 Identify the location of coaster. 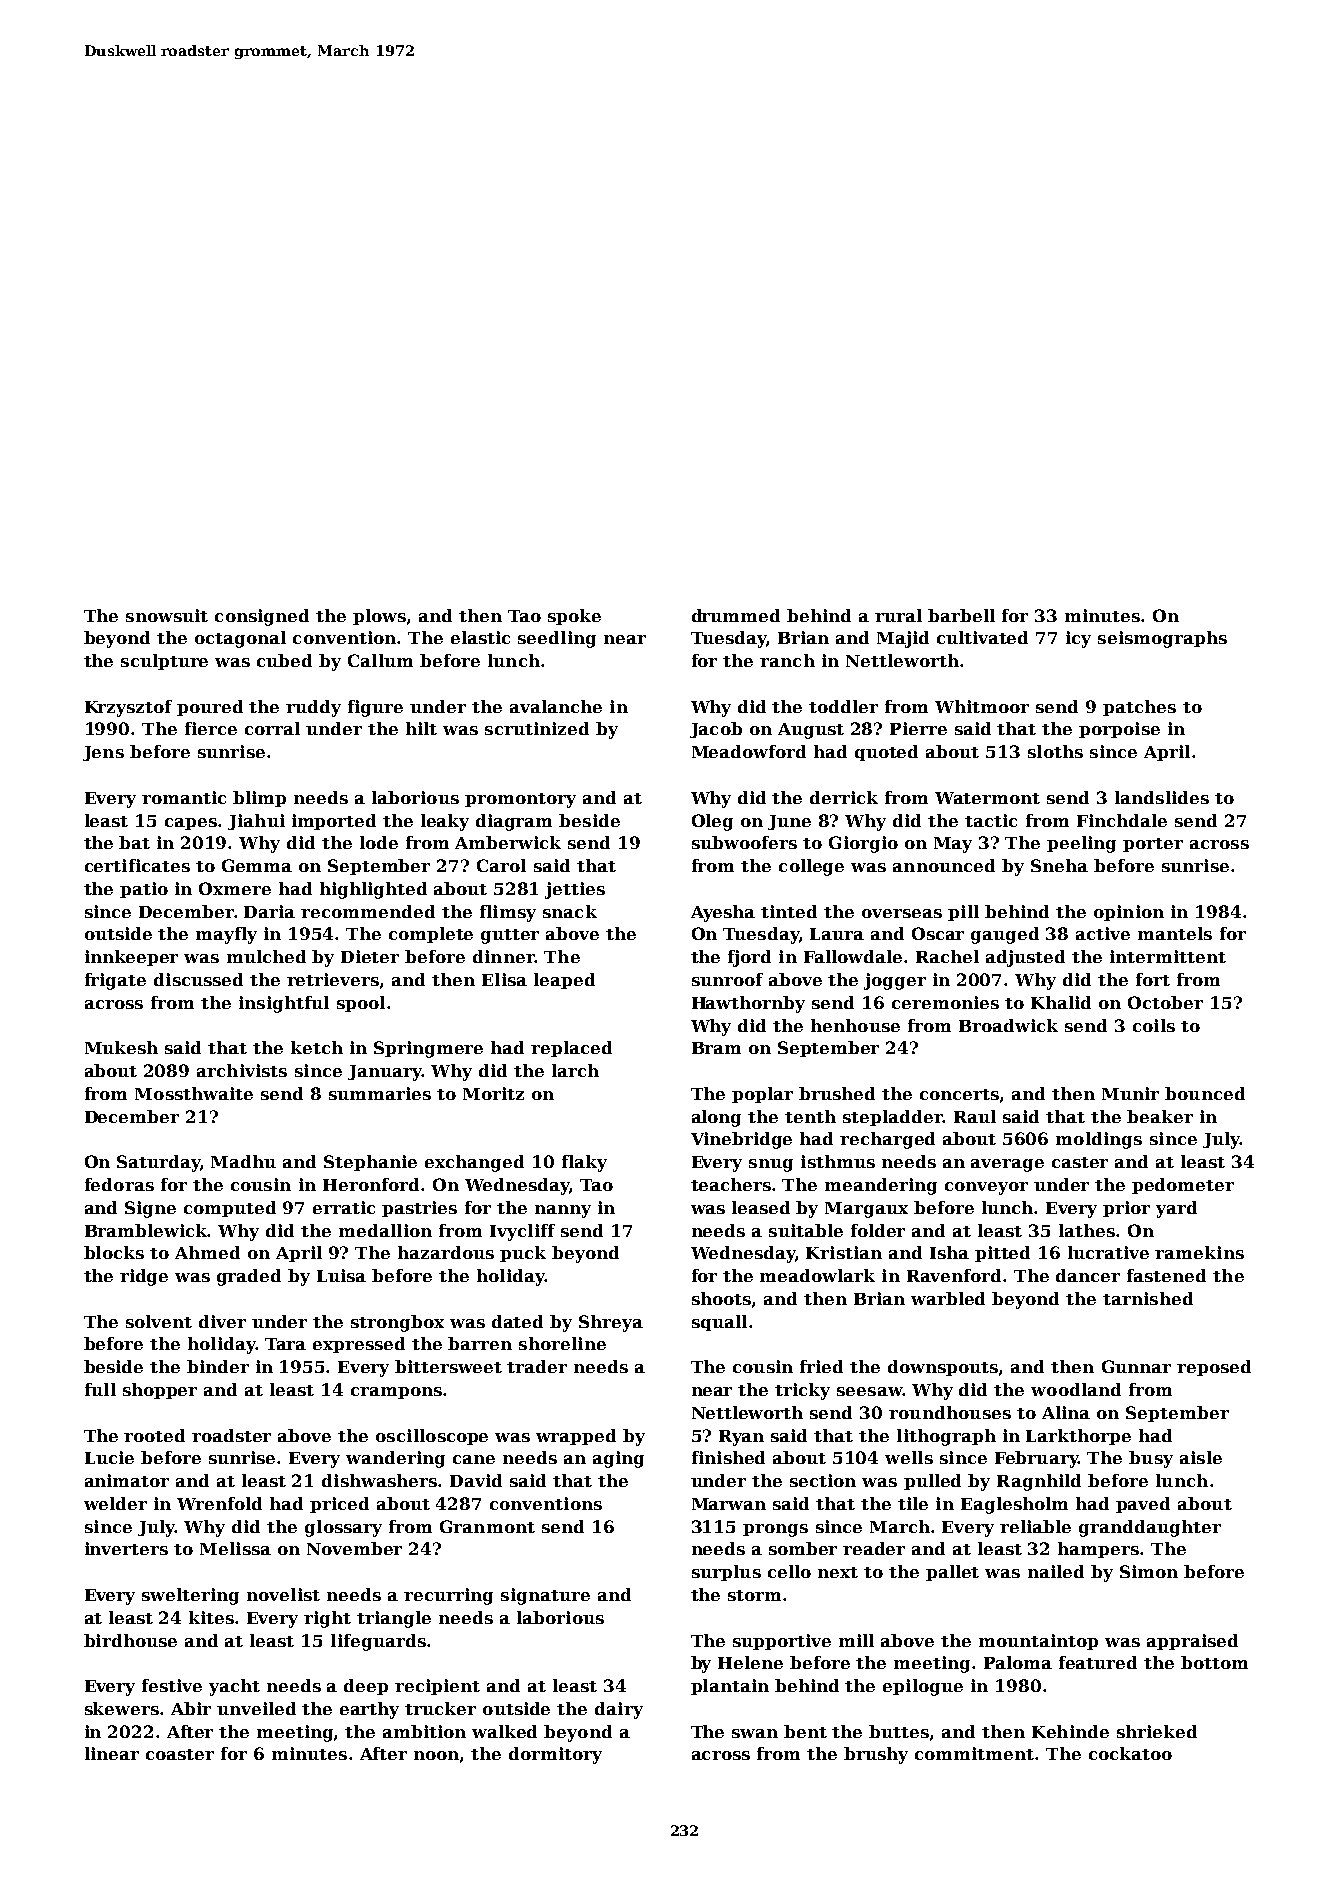
(180, 1754).
